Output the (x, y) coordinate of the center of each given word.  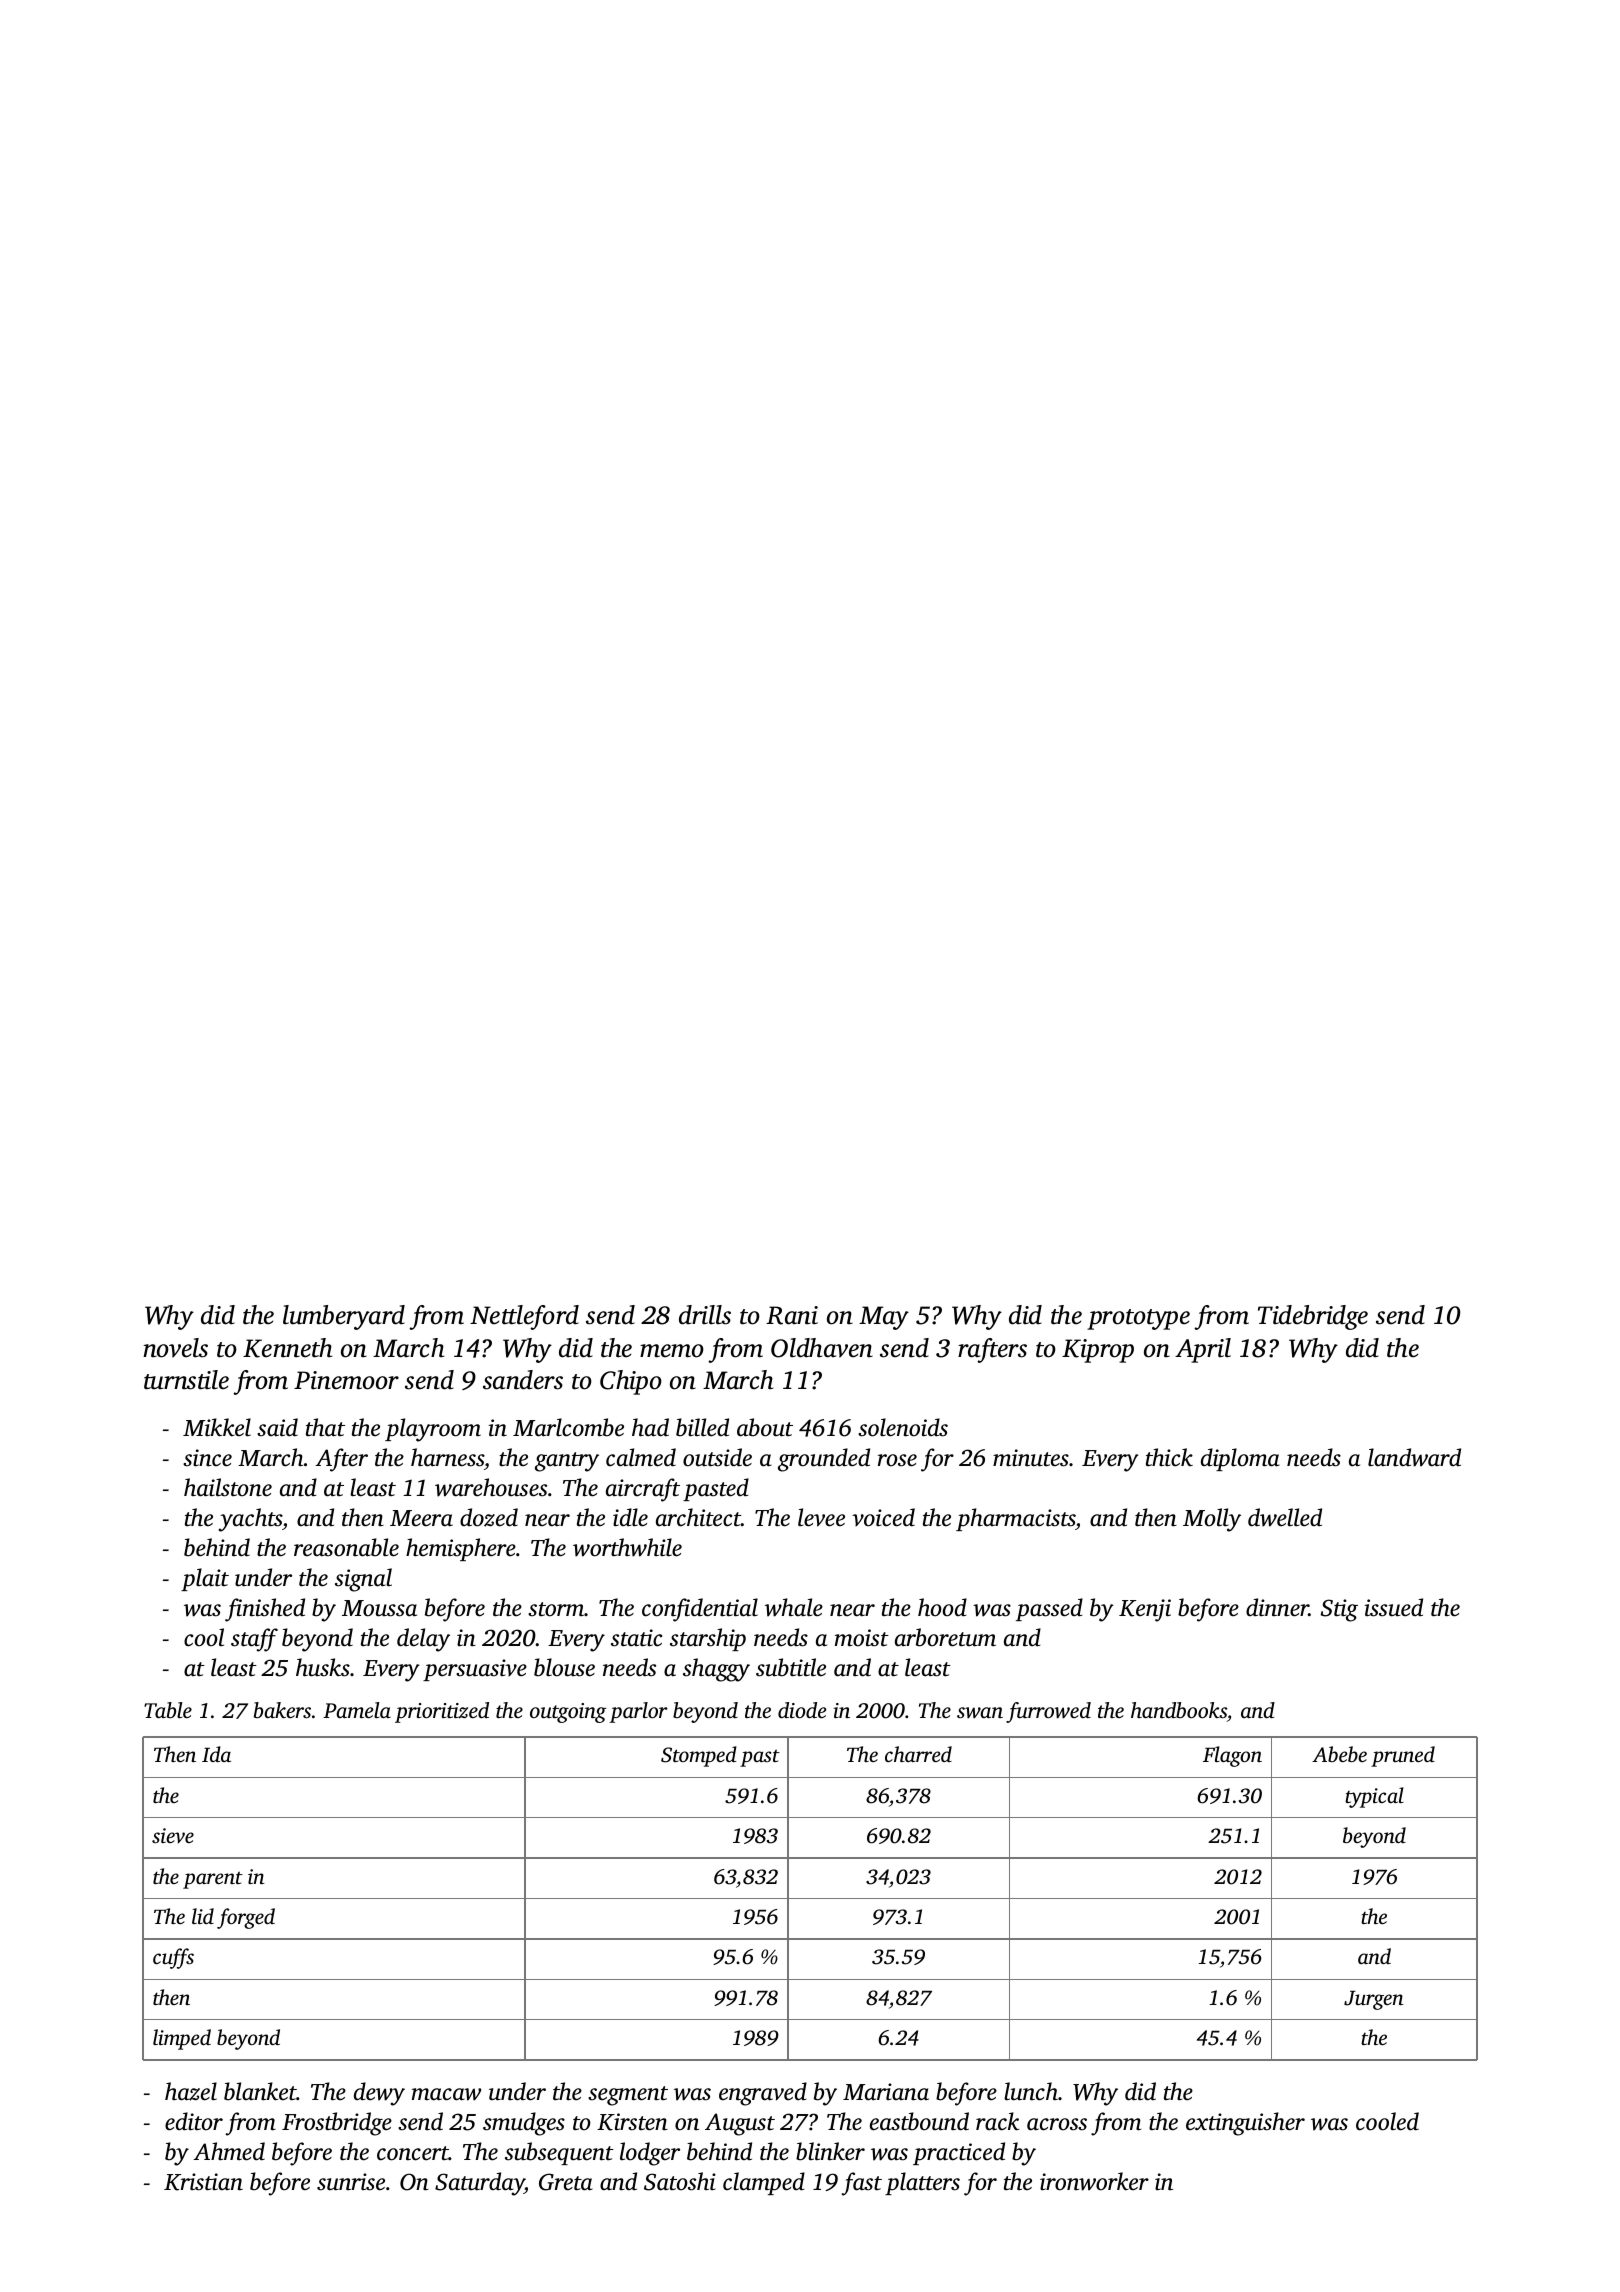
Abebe (1339, 1754)
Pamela (357, 1710)
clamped (764, 2183)
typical (1374, 1797)
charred (918, 1754)
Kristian (203, 2182)
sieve (173, 1835)
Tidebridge (1313, 1317)
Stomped (699, 1756)
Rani (792, 1315)
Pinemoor (346, 1380)
